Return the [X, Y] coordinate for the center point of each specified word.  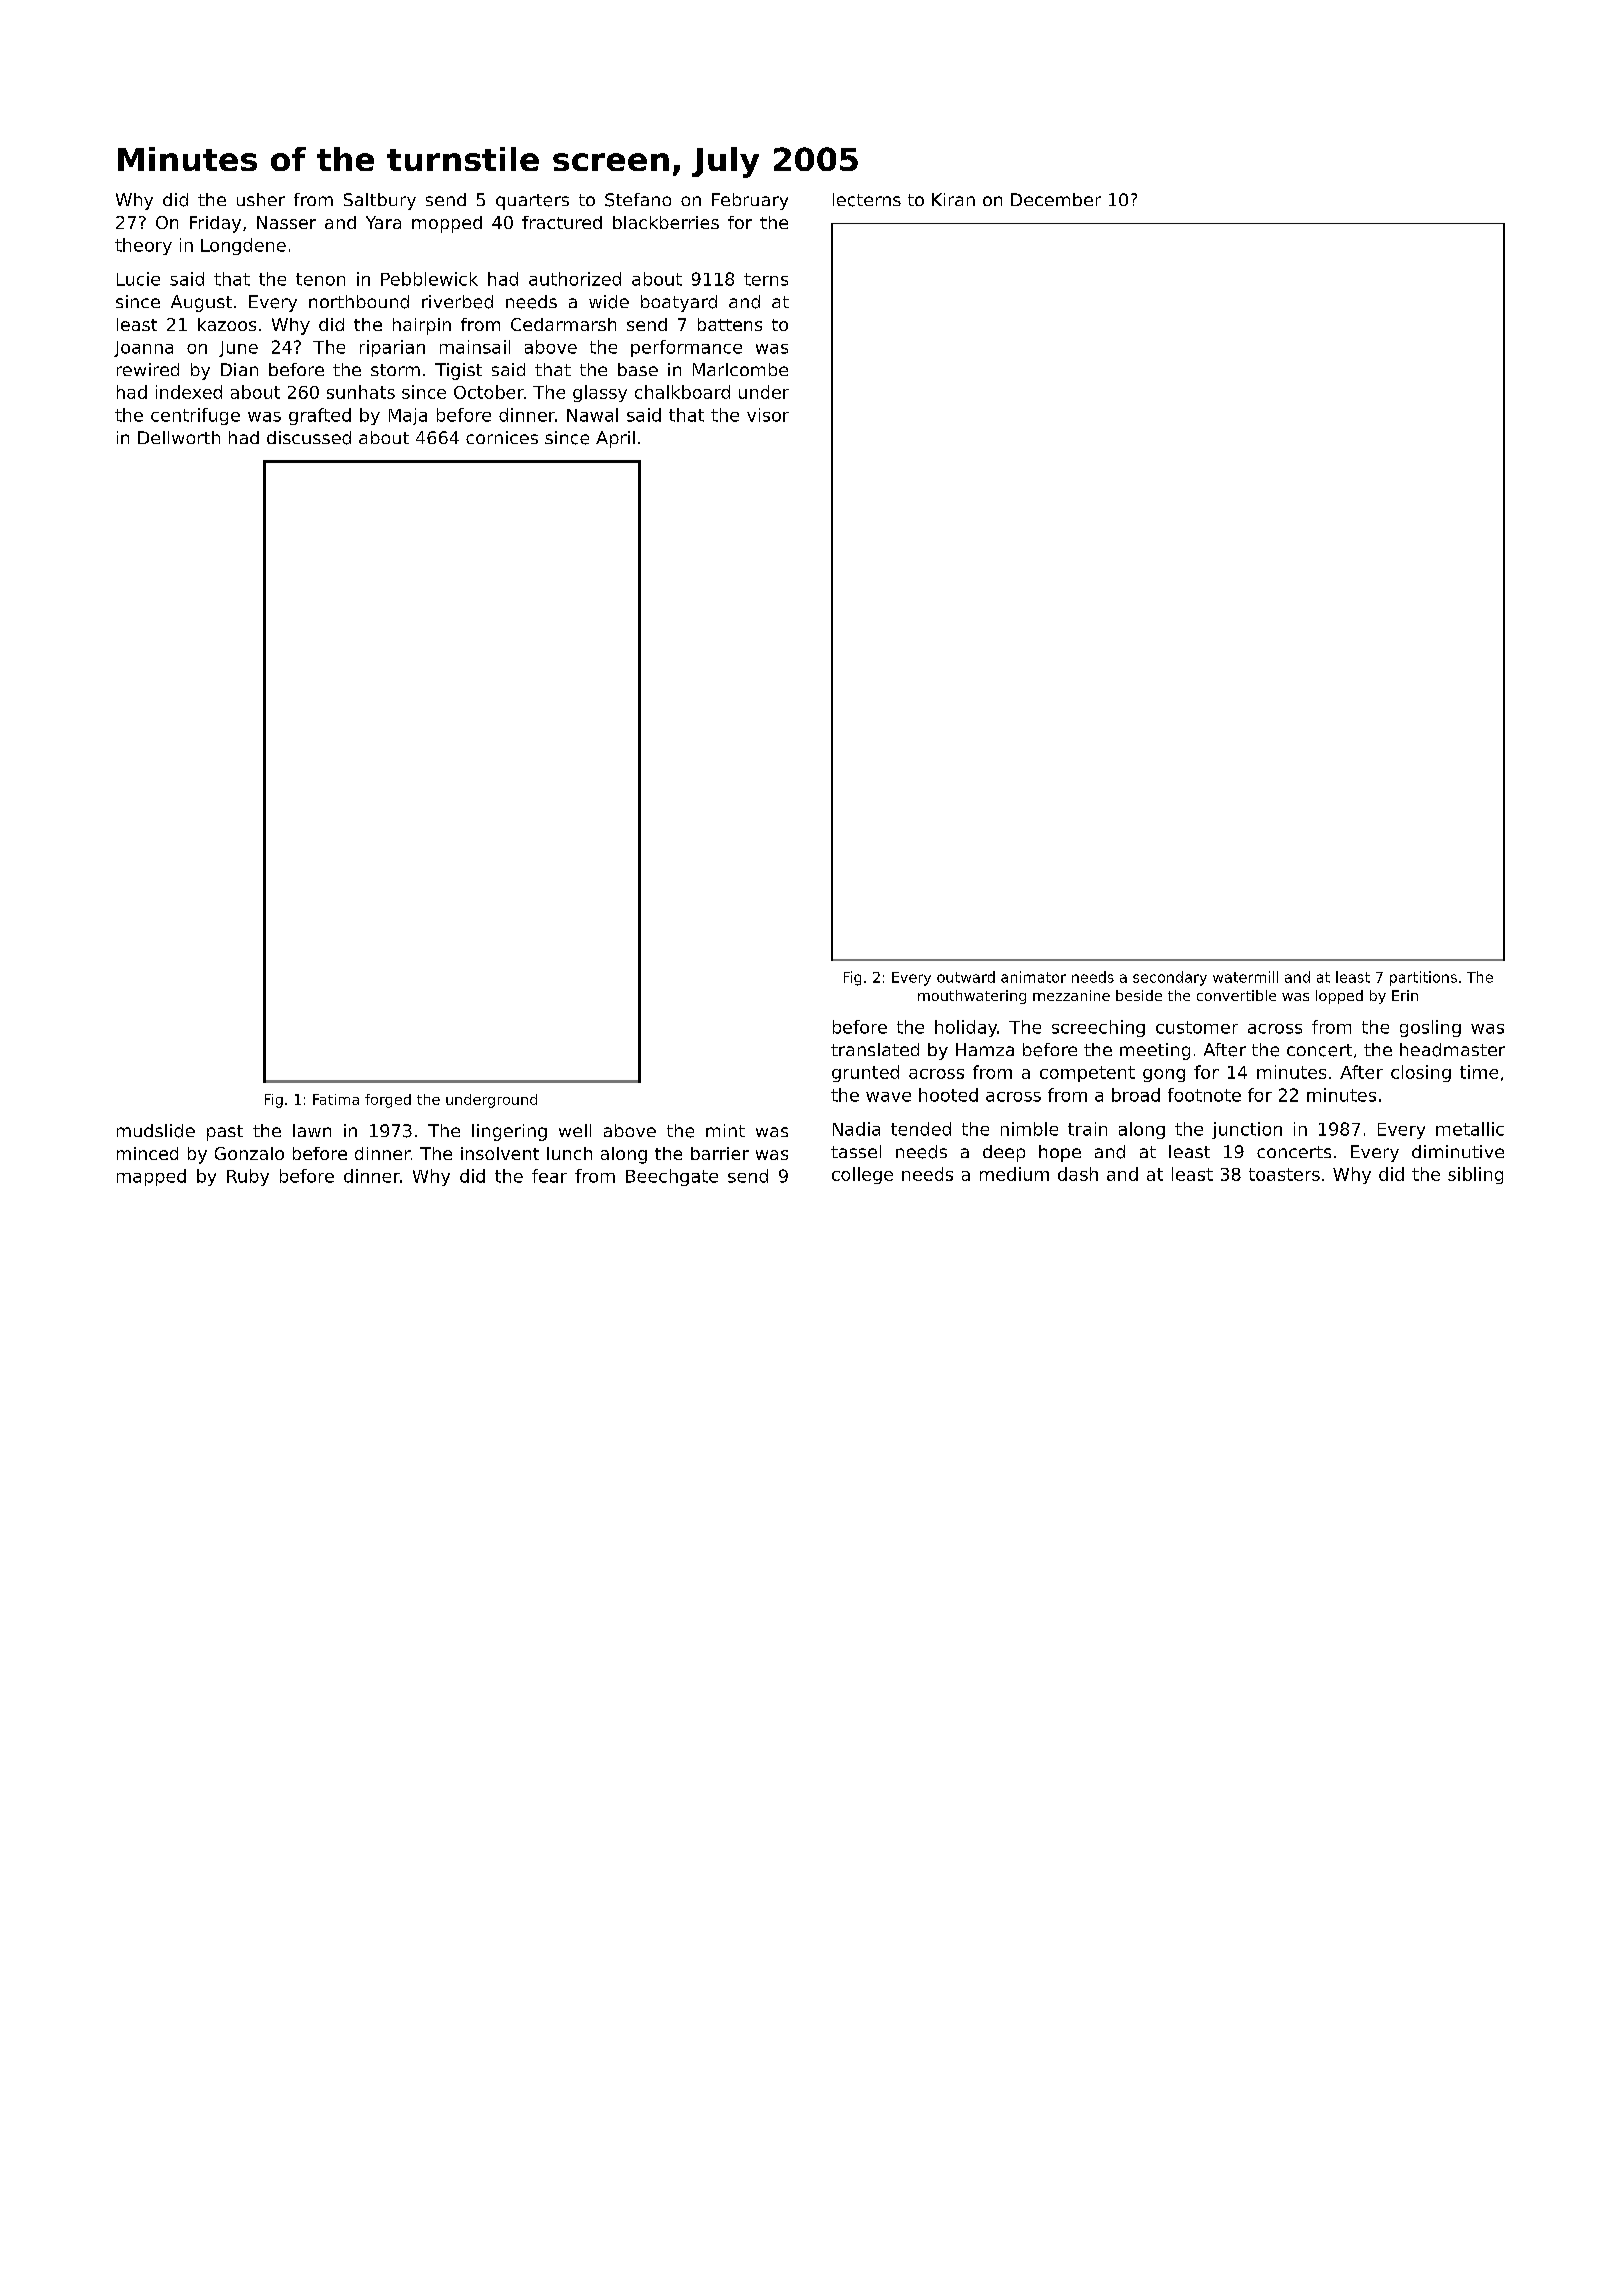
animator [1033, 977]
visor [768, 415]
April [615, 439]
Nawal [592, 415]
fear [549, 1176]
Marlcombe [740, 369]
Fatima [336, 1099]
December [1056, 199]
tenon [320, 279]
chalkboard [682, 392]
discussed [309, 438]
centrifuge [195, 416]
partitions [1423, 978]
